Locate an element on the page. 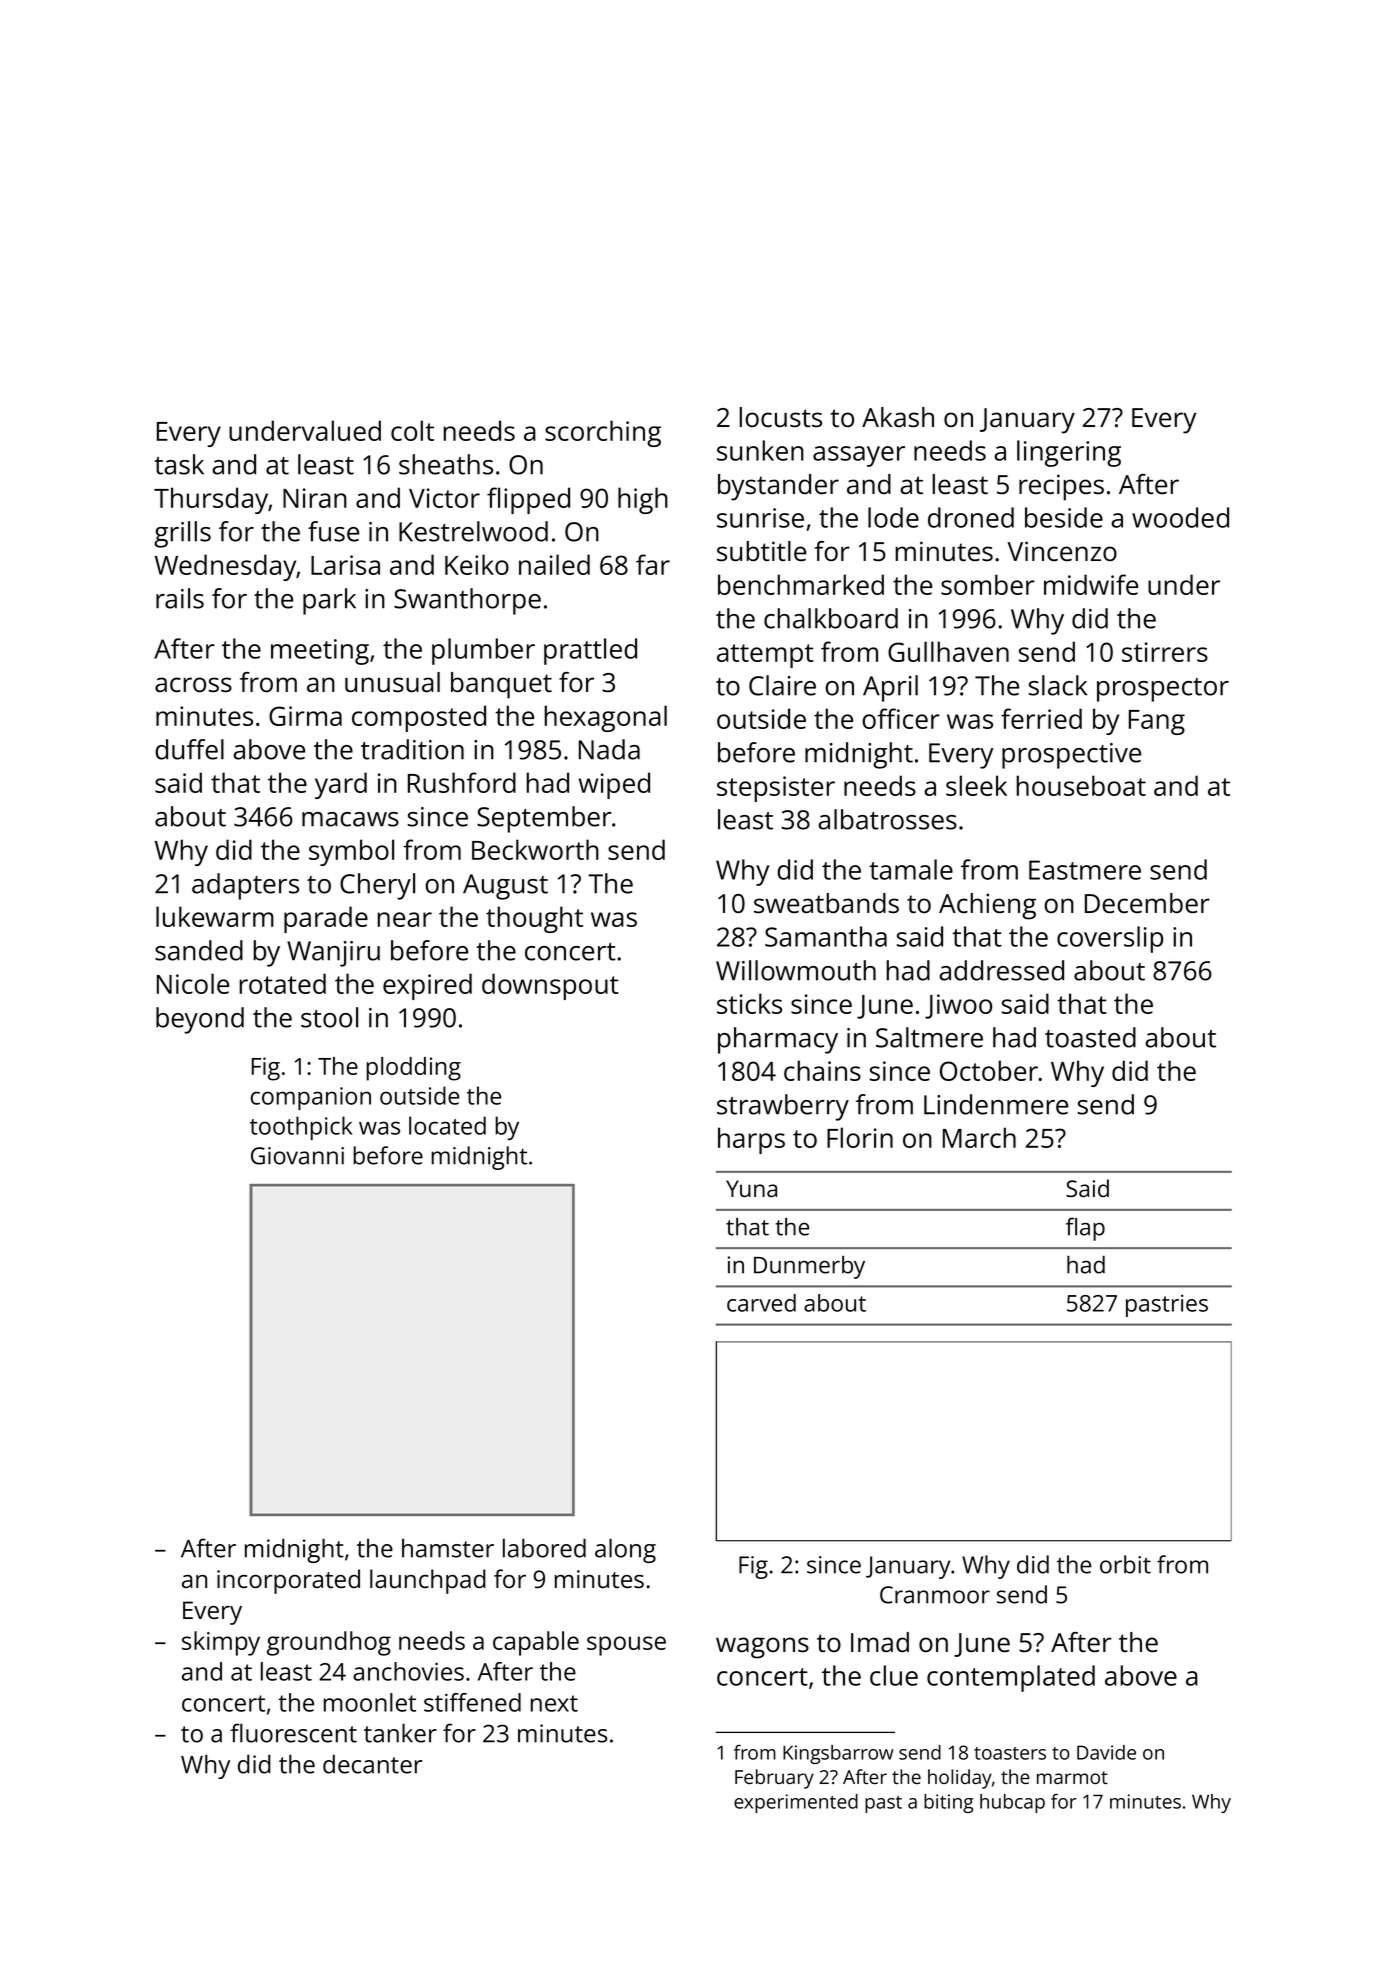 Image resolution: width=1386 pixels, height=1969 pixels. carved is located at coordinates (761, 1303).
